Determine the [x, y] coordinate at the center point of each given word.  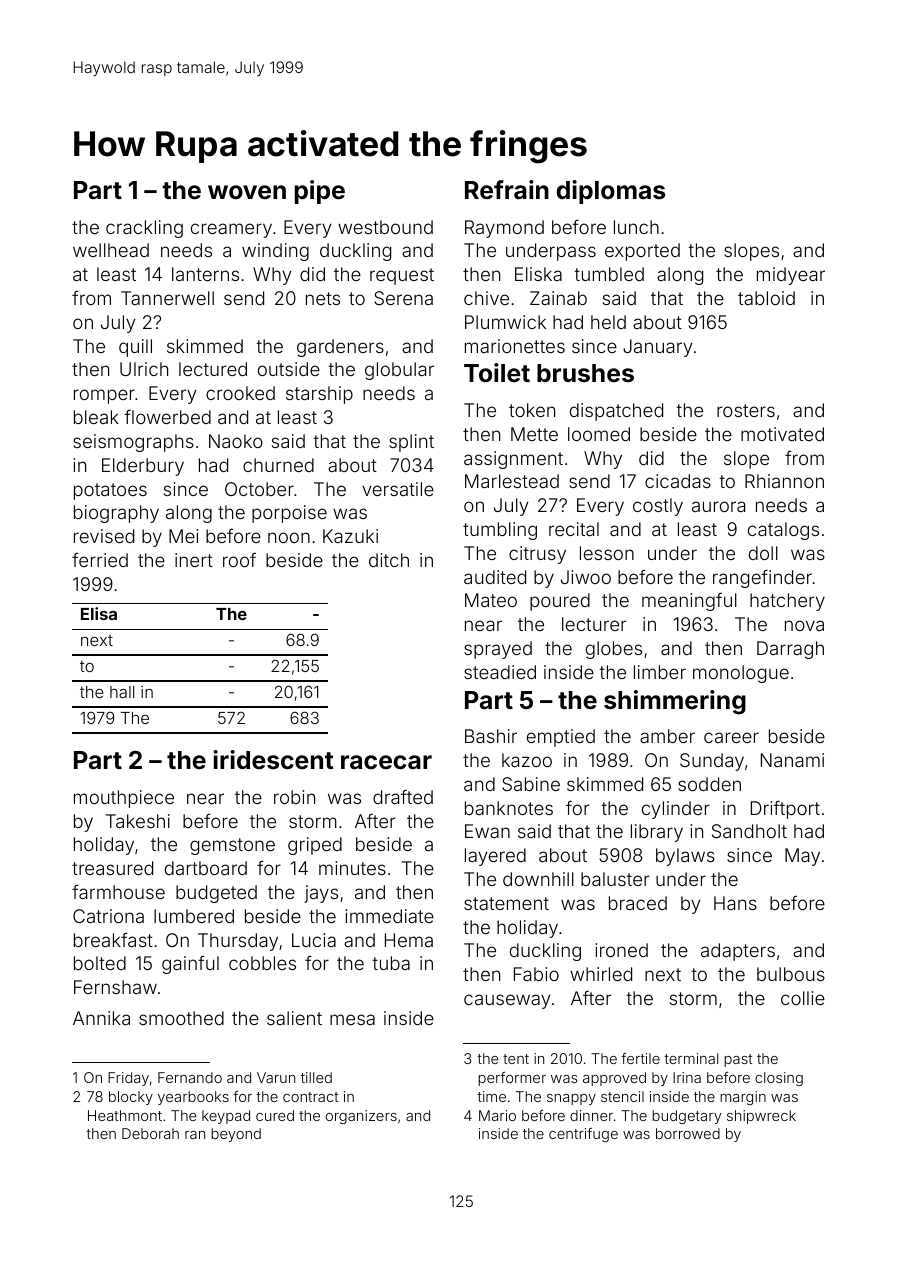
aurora [718, 506]
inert [194, 560]
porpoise [289, 514]
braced [638, 903]
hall [122, 692]
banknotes [509, 808]
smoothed [181, 1018]
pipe [320, 192]
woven [247, 192]
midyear [791, 276]
